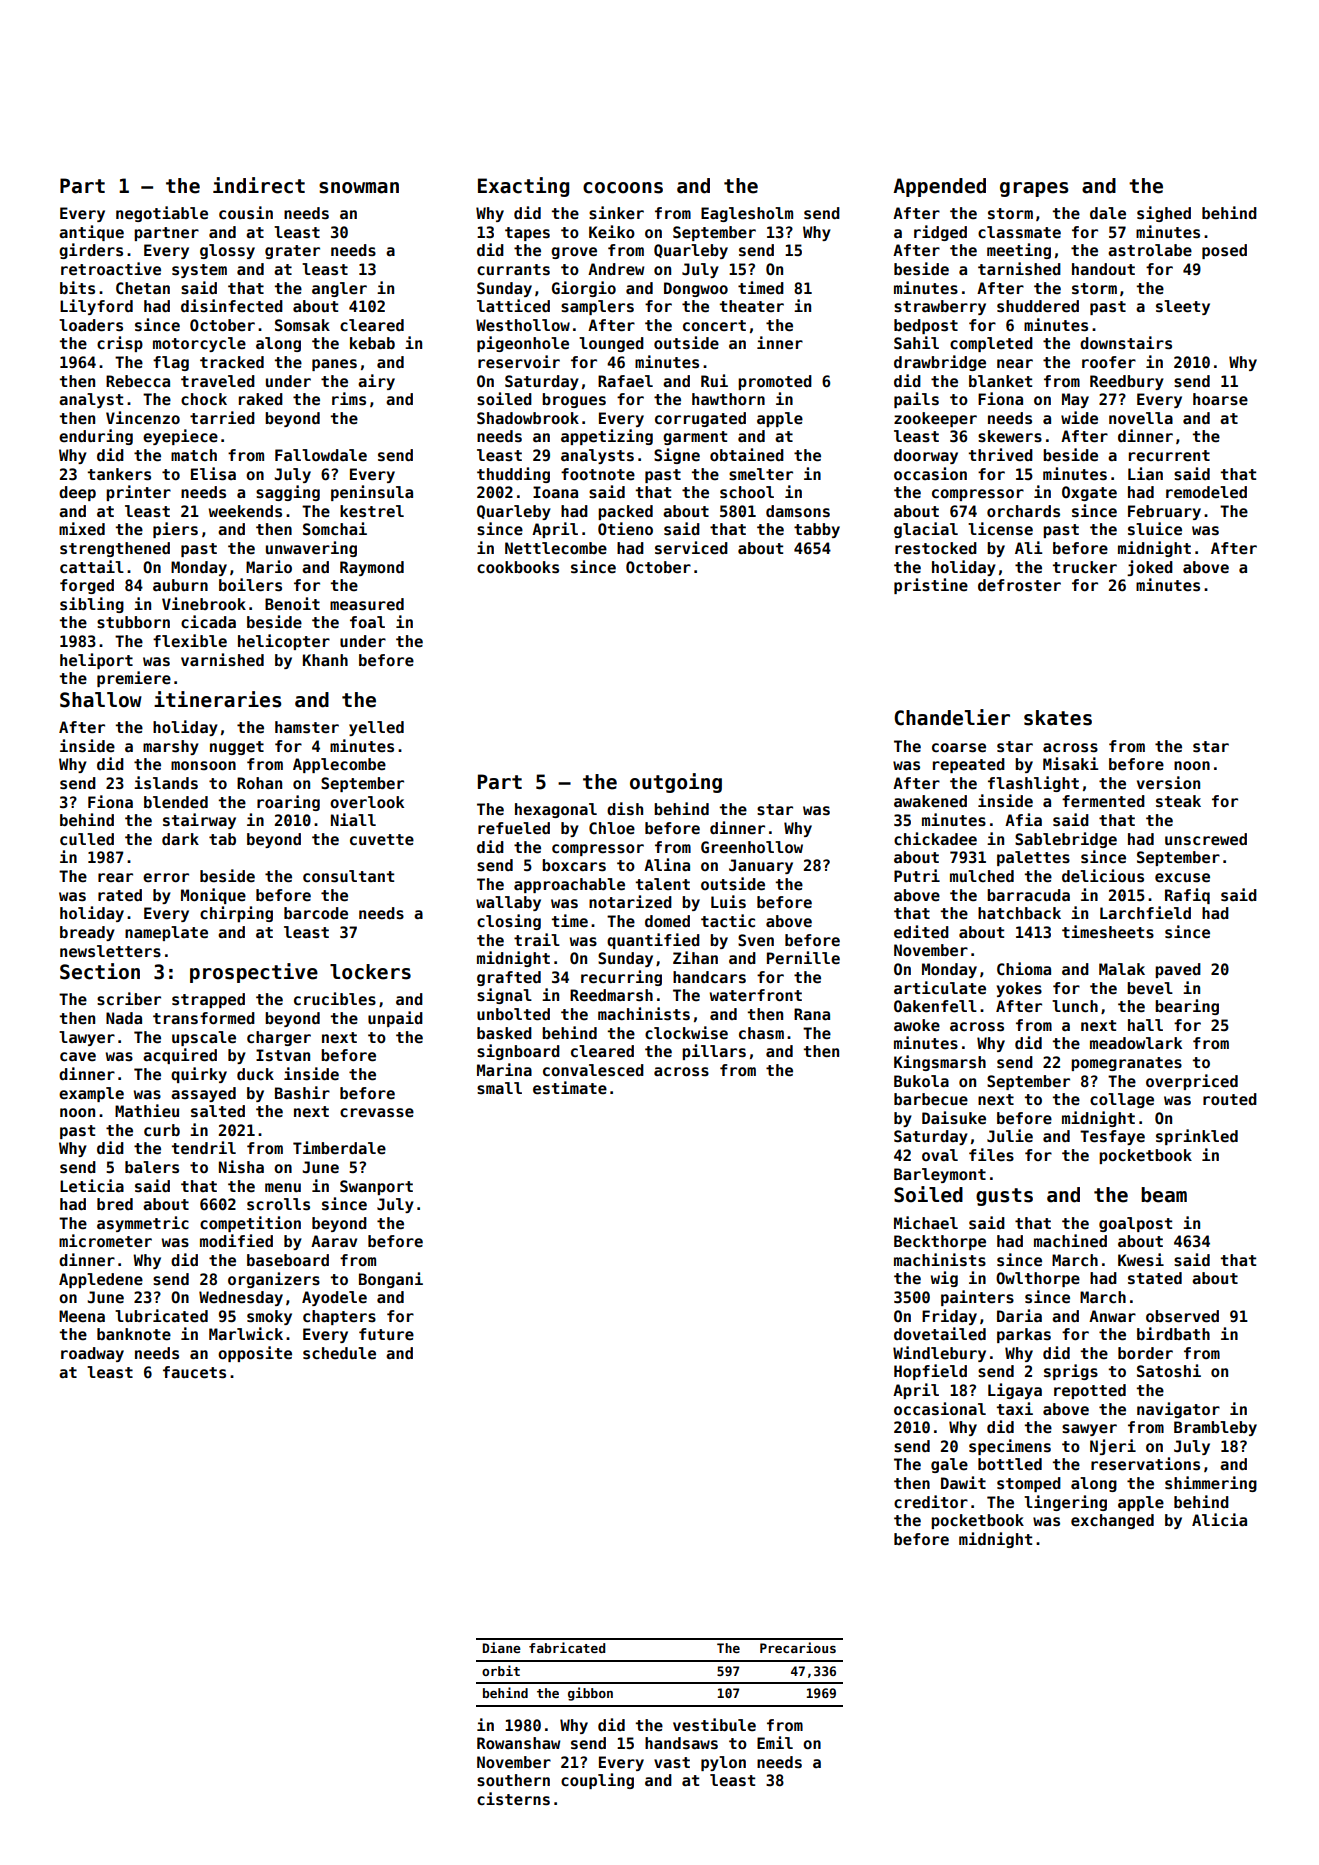  Describe the element at coordinates (775, 382) in the page. I see `promoted` at that location.
